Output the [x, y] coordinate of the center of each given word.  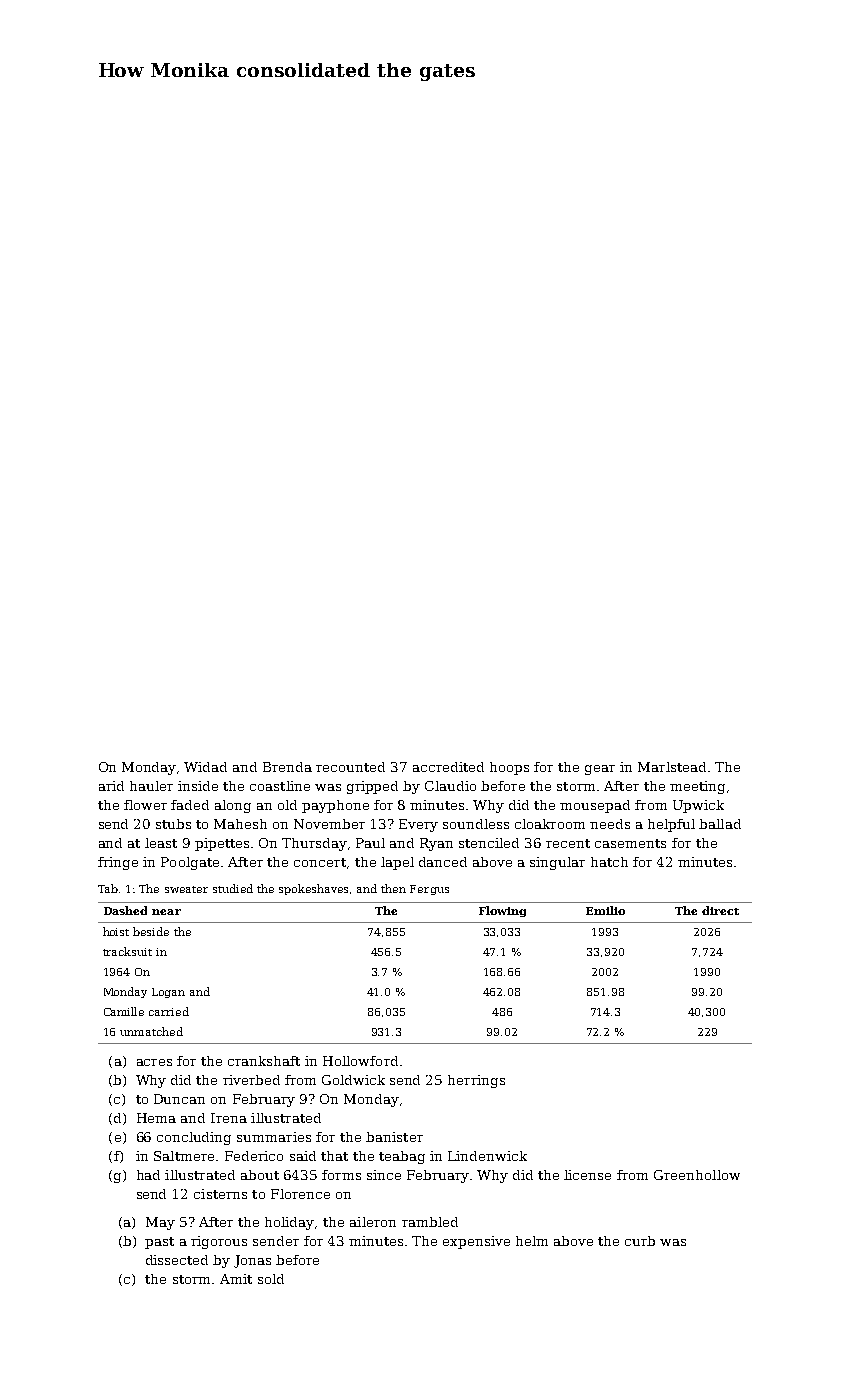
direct [720, 910]
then [393, 888]
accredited [448, 767]
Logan [168, 993]
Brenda [287, 767]
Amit [236, 1279]
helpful [671, 825]
